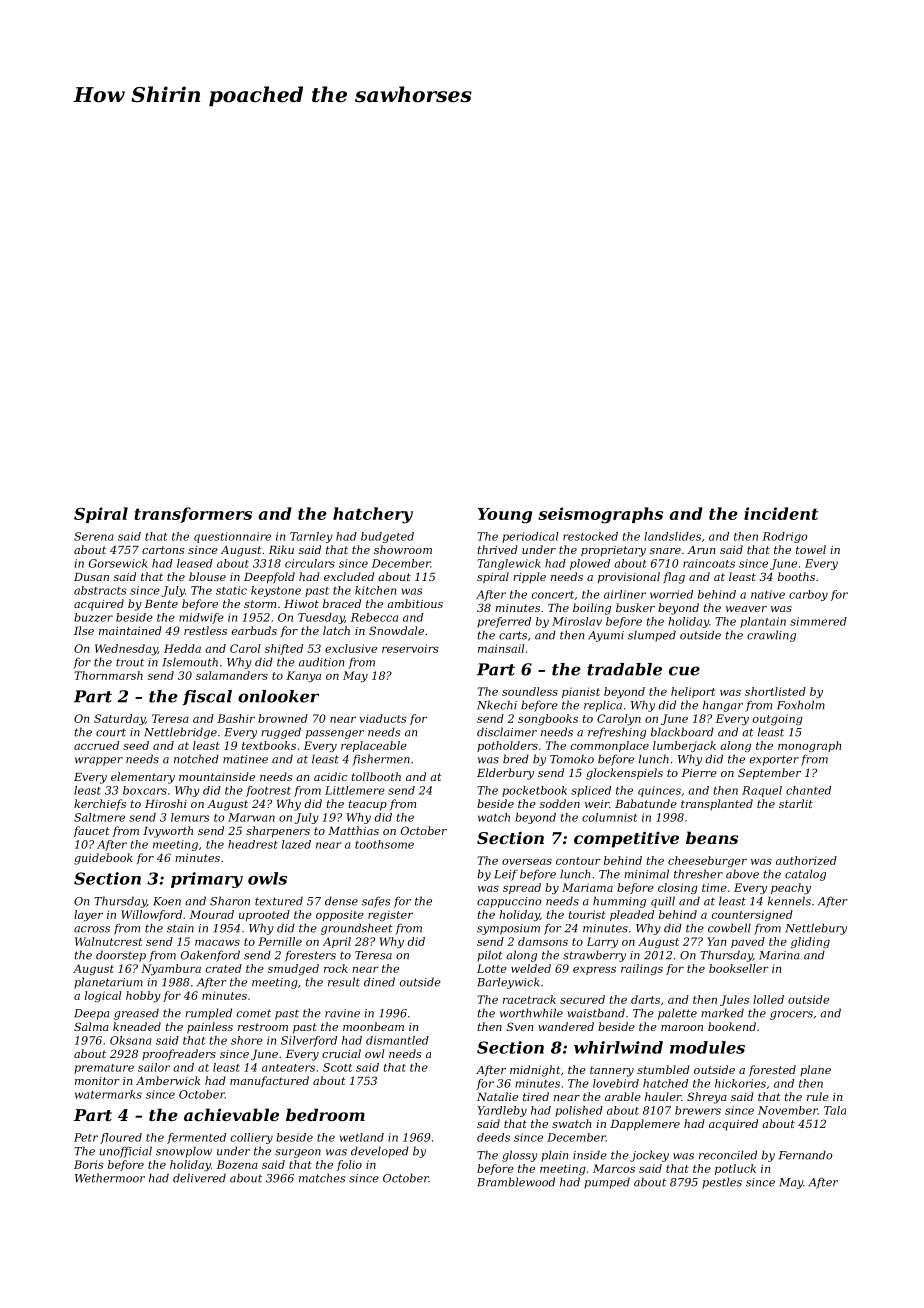 The width and height of the document is (924, 1308). Describe the element at coordinates (207, 880) in the document. I see `primary` at that location.
